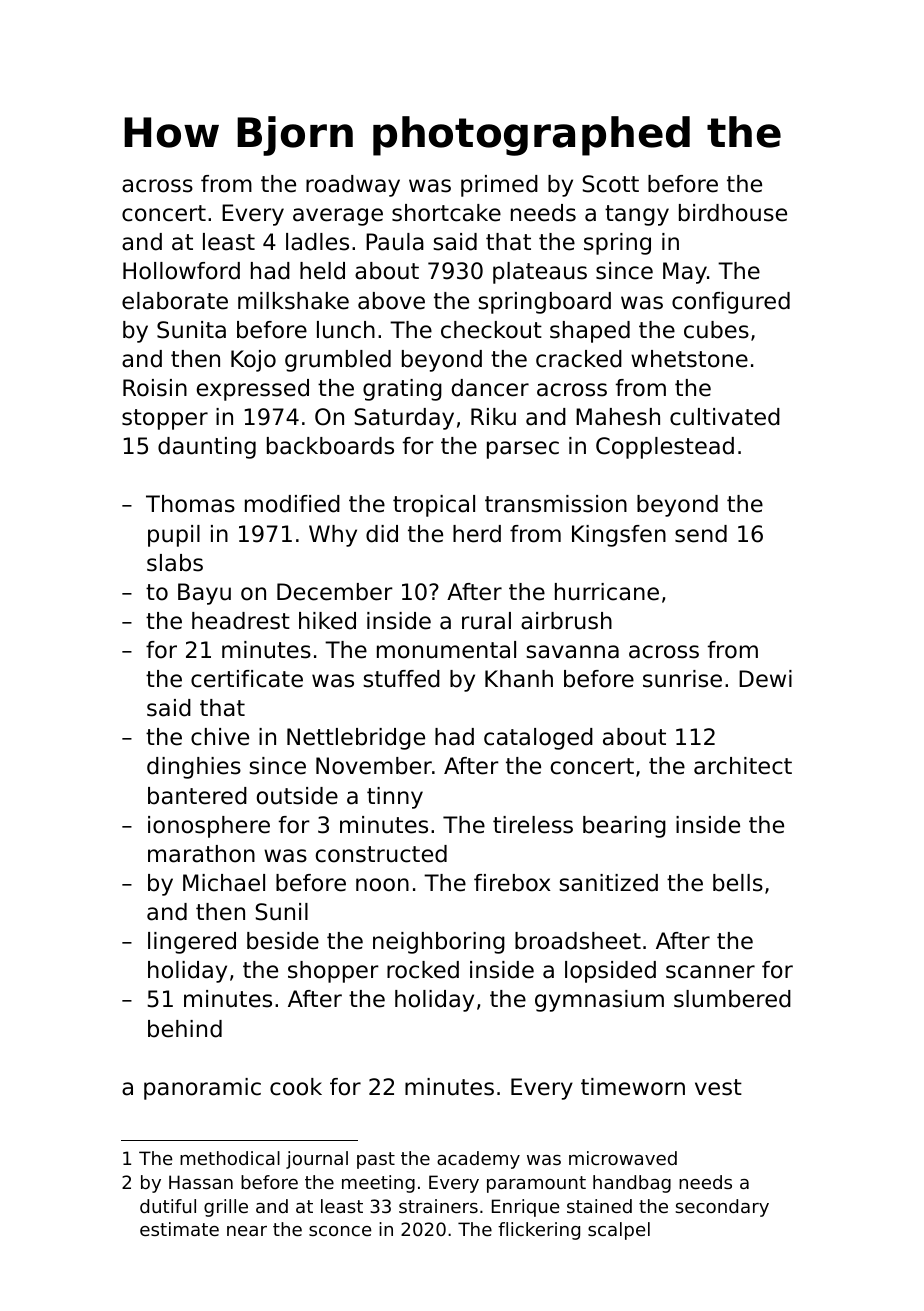 The width and height of the screenshot is (924, 1311). Describe the element at coordinates (181, 271) in the screenshot. I see `Hollowford` at that location.
